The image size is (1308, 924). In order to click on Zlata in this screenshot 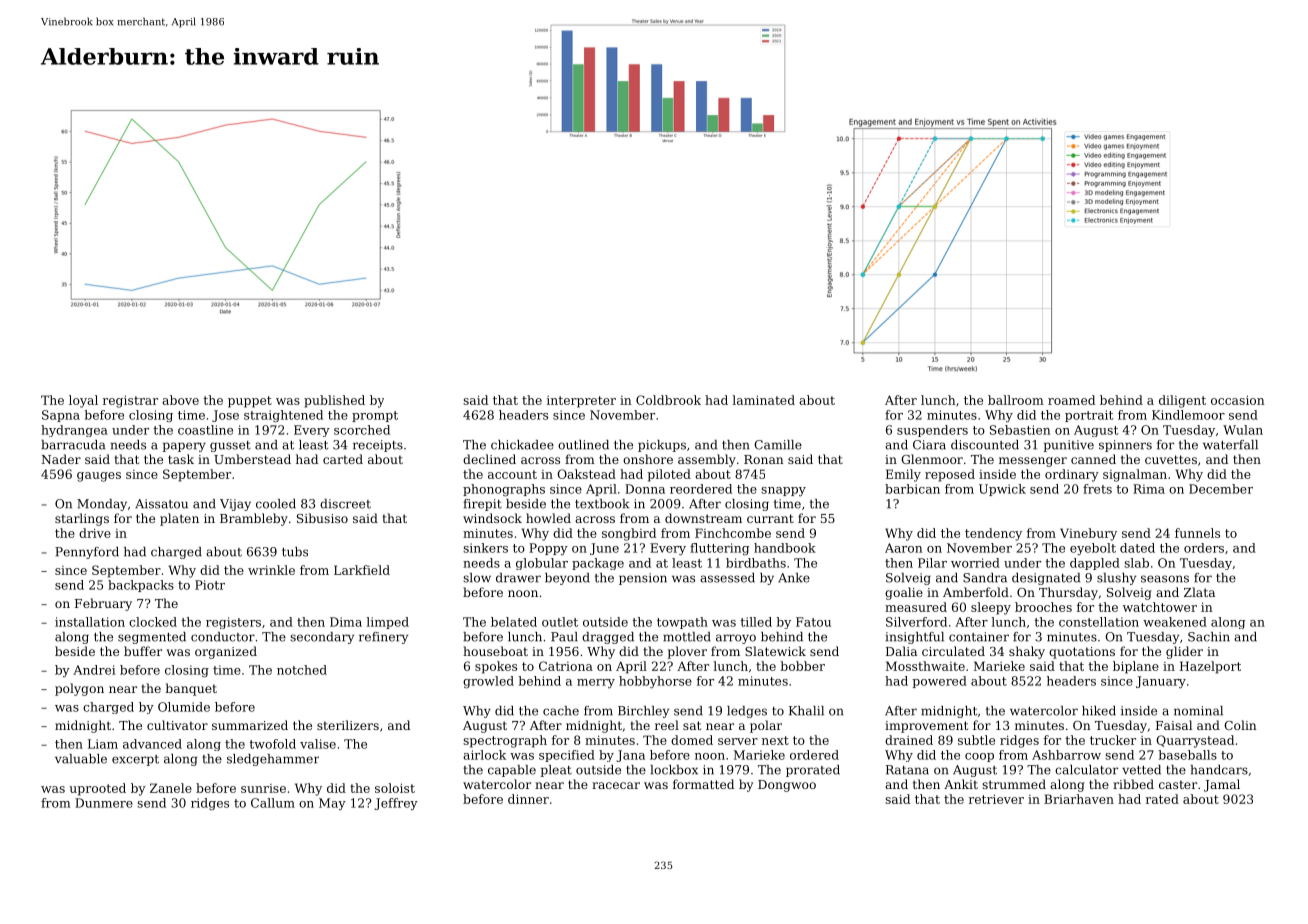, I will do `click(1199, 592)`.
